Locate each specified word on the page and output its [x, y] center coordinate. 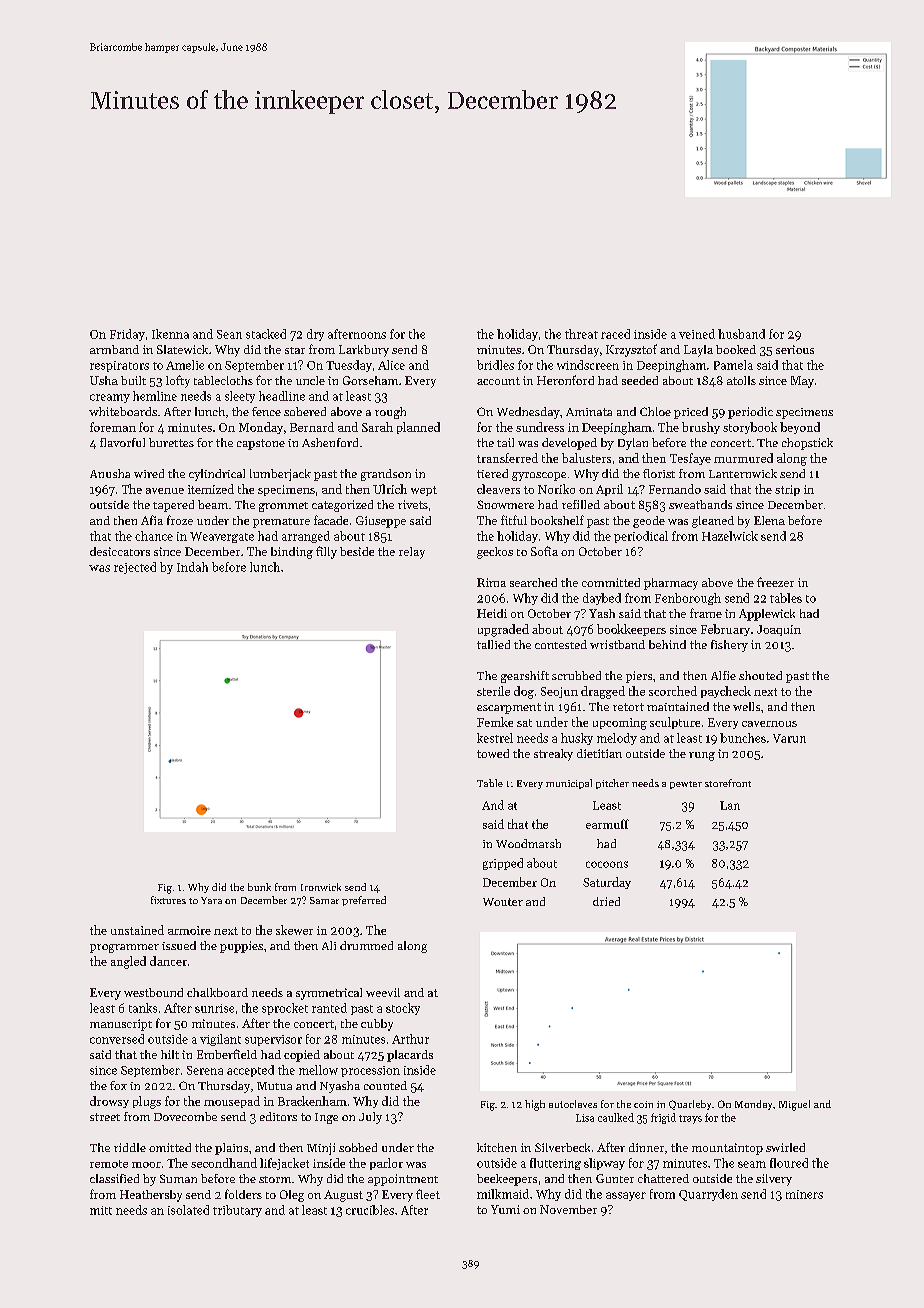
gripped [503, 864]
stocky [403, 1009]
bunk [259, 887]
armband [114, 349]
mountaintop [727, 1149]
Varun [789, 738]
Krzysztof [631, 350]
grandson [386, 475]
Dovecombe [185, 1116]
